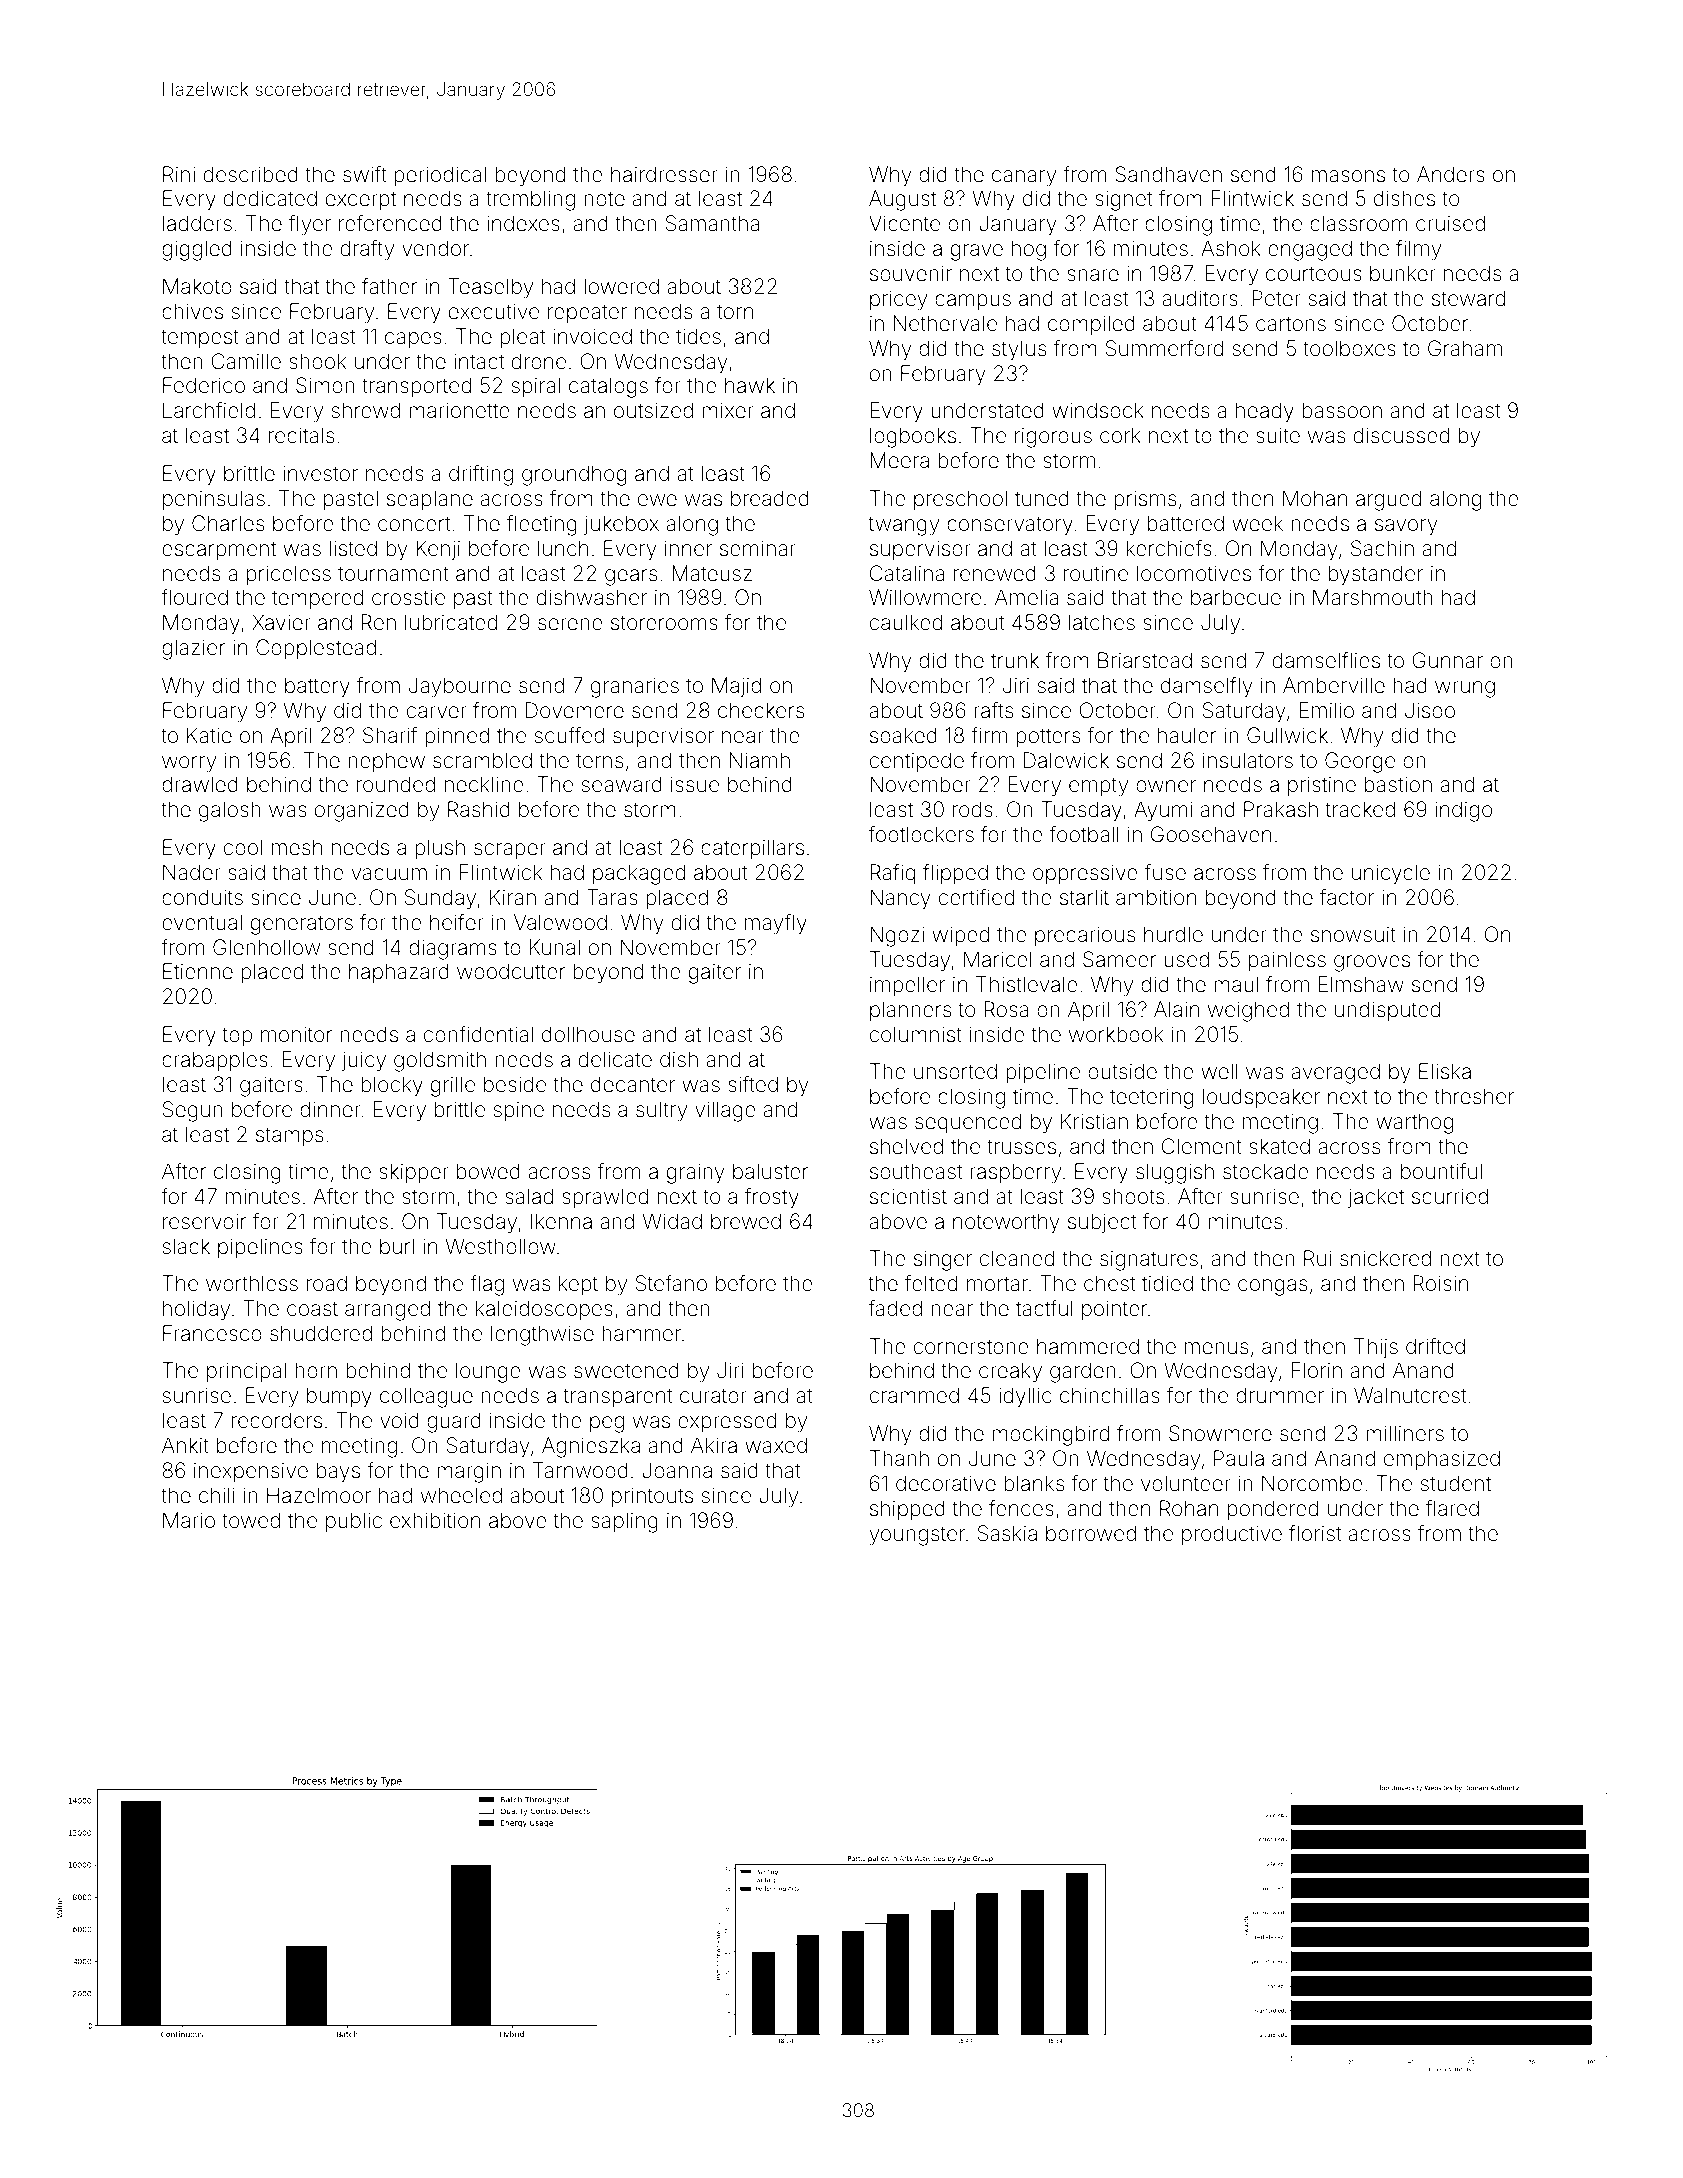 The height and width of the image is (2178, 1683). Describe the element at coordinates (1451, 174) in the image. I see `Anders` at that location.
